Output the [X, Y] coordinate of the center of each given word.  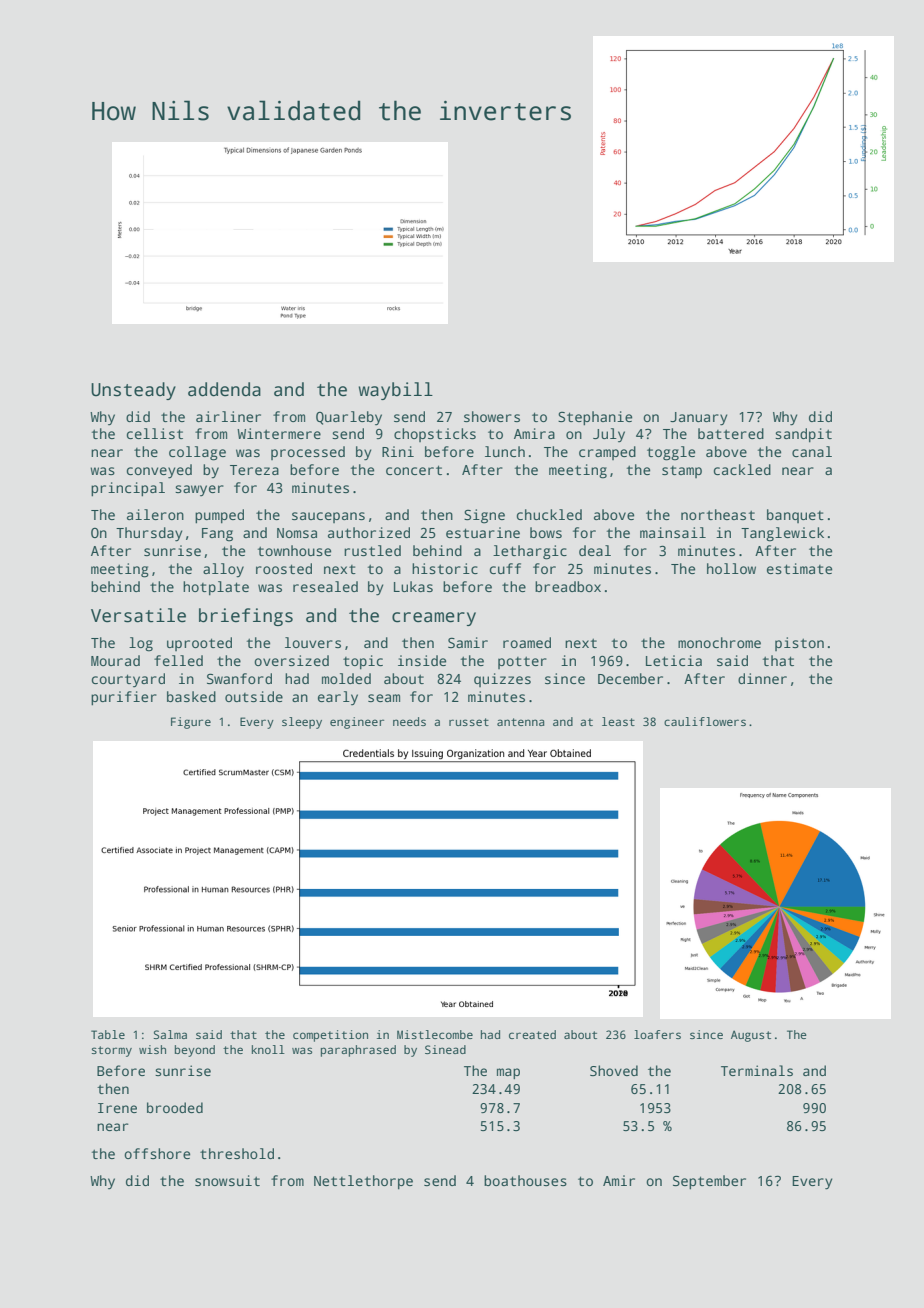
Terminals [757, 1070]
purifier [124, 698]
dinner [762, 678]
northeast [718, 514]
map [508, 1073]
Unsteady [133, 391]
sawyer [199, 491]
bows [546, 532]
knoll [268, 1049]
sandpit [803, 435]
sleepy [302, 723]
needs [409, 721]
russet [469, 722]
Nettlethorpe [363, 1182]
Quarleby [349, 418]
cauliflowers [705, 721]
